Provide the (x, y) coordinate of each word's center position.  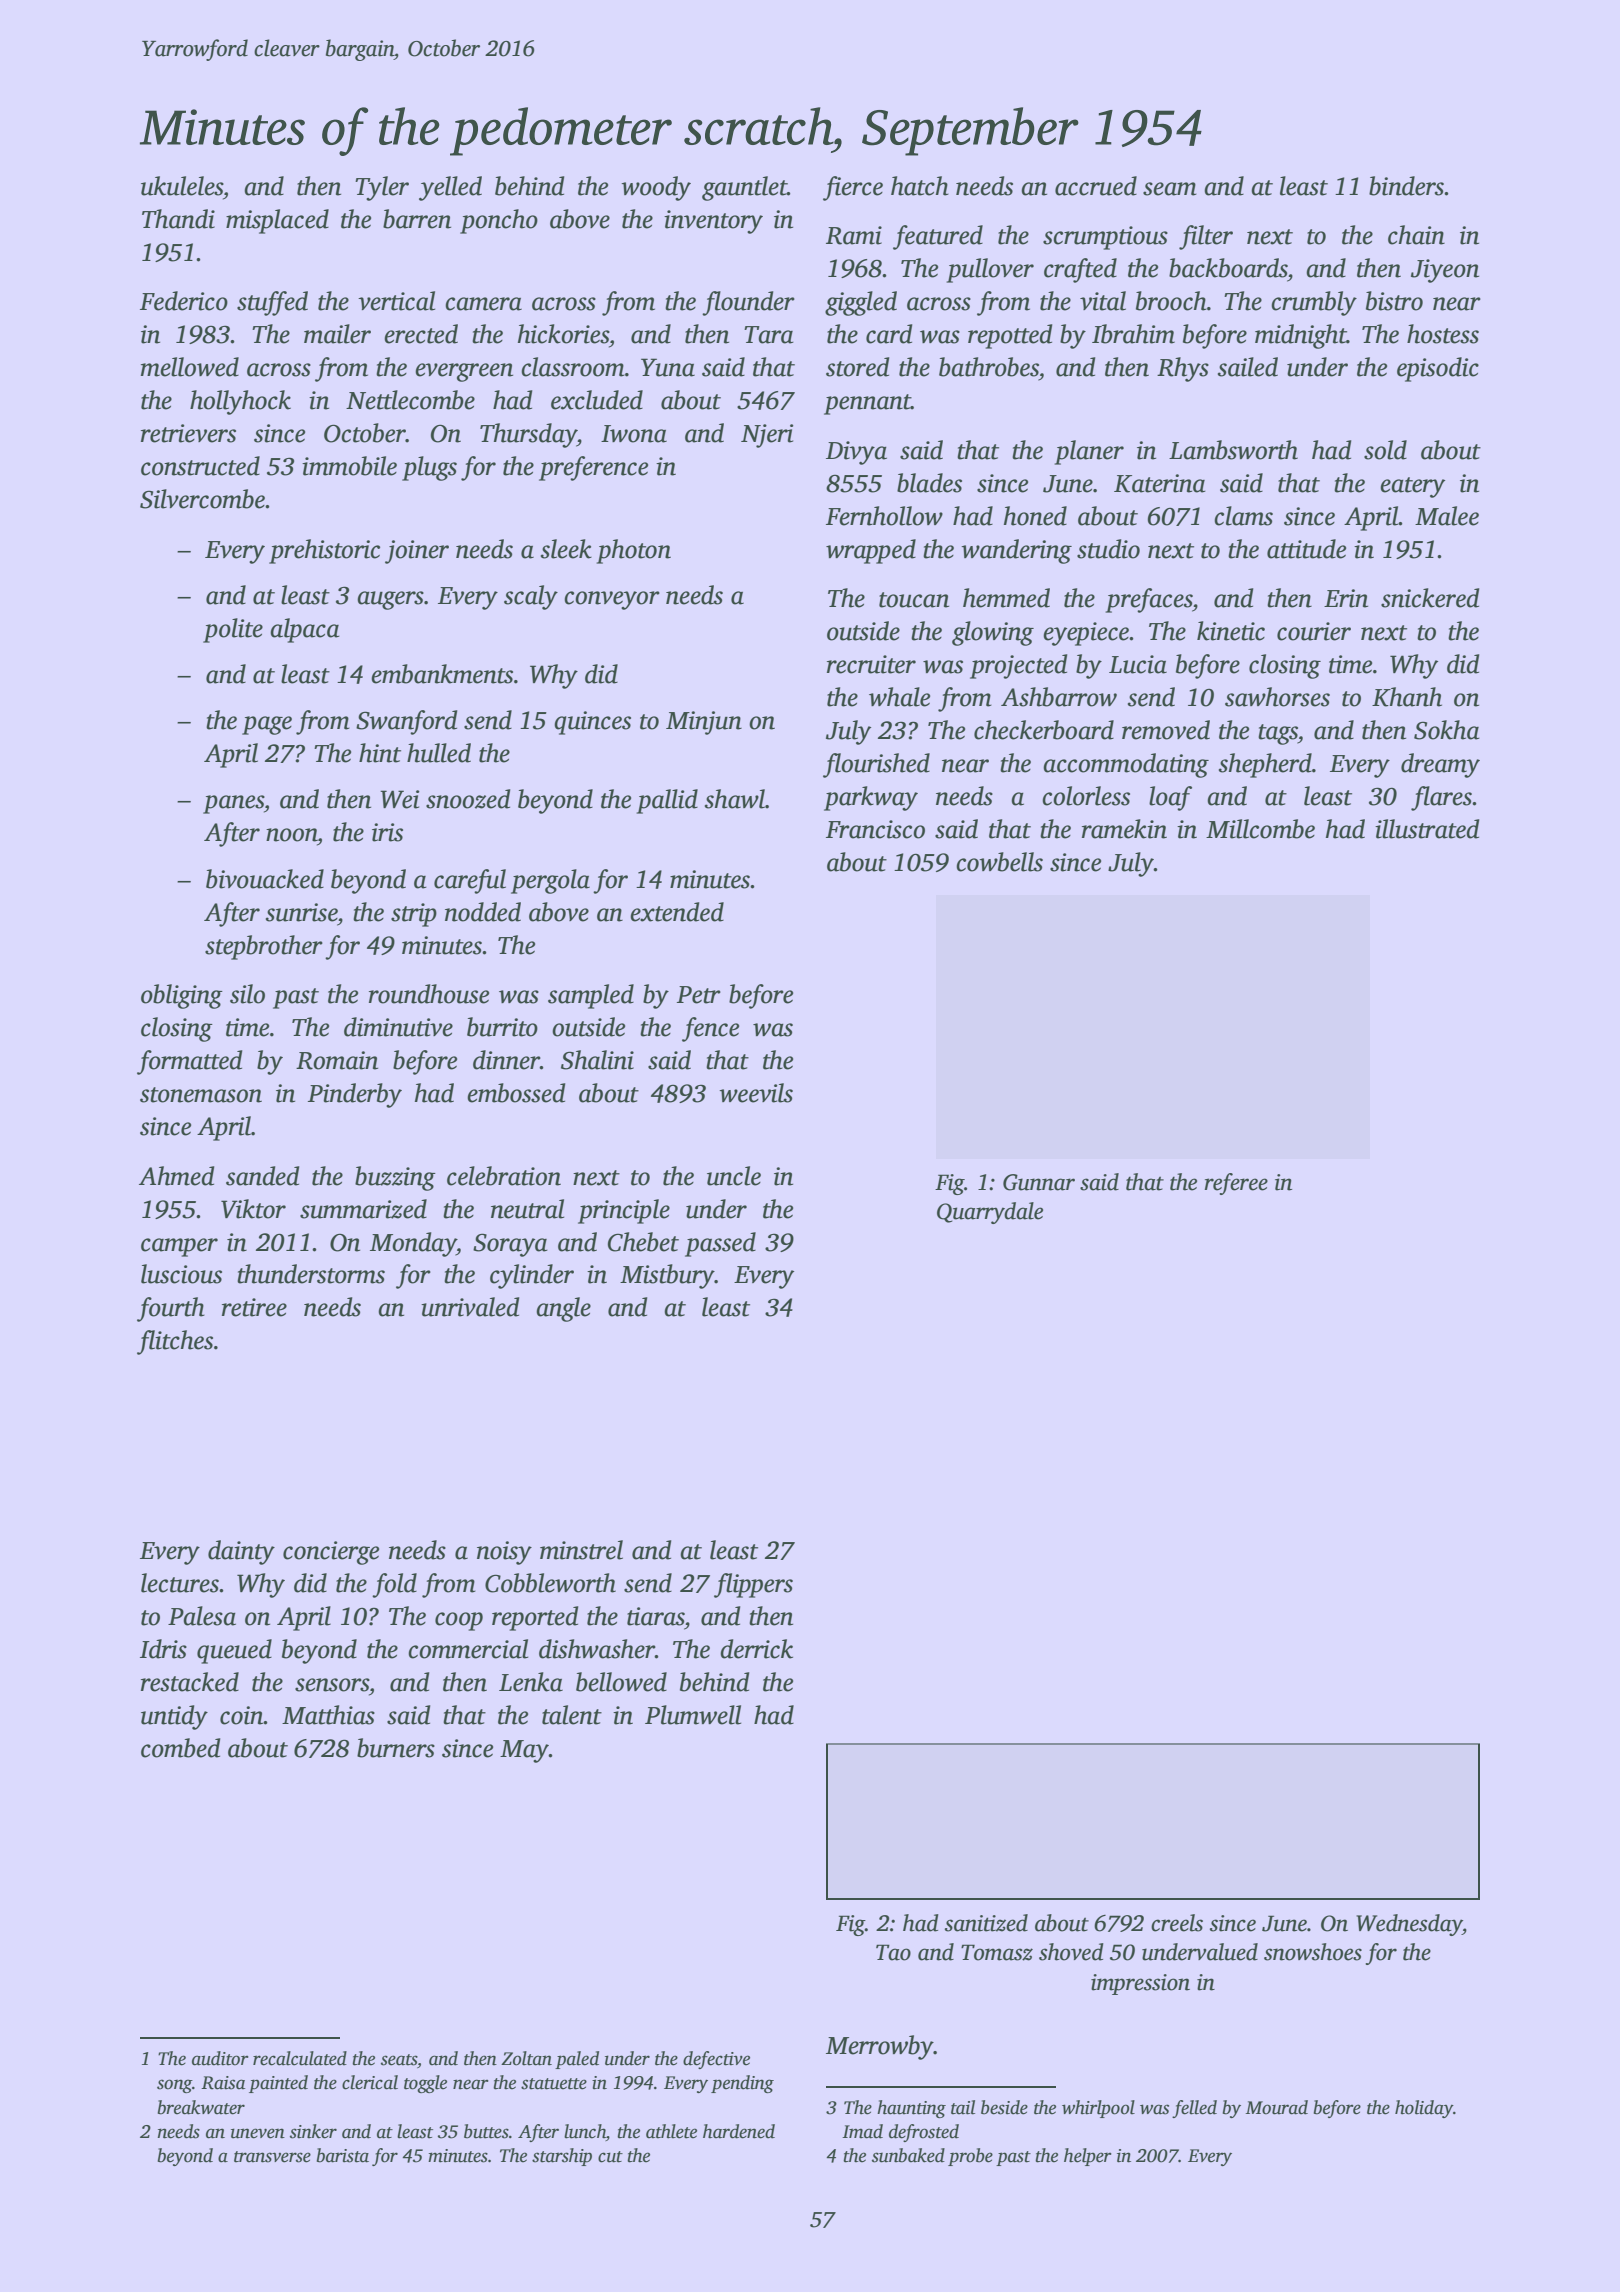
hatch (920, 186)
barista (342, 2155)
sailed (1248, 367)
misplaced (277, 221)
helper (1088, 2157)
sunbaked (908, 2155)
